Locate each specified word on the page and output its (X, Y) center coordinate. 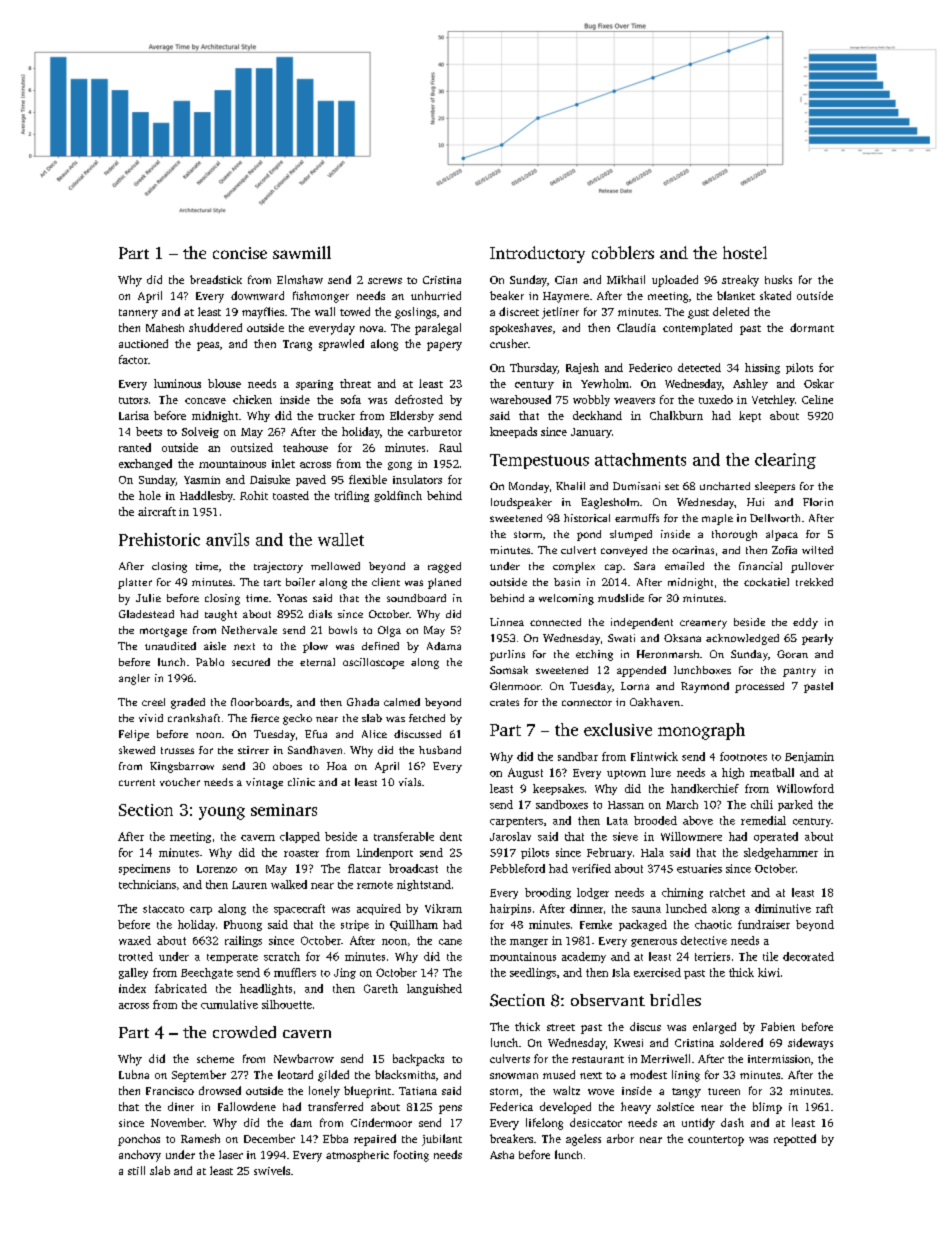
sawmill (302, 252)
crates (504, 702)
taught (221, 615)
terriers (712, 956)
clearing (785, 461)
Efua (316, 734)
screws (385, 281)
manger (529, 943)
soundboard (416, 598)
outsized (252, 447)
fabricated (181, 988)
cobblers (623, 252)
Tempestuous (539, 461)
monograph (701, 731)
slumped (631, 535)
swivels (272, 1170)
